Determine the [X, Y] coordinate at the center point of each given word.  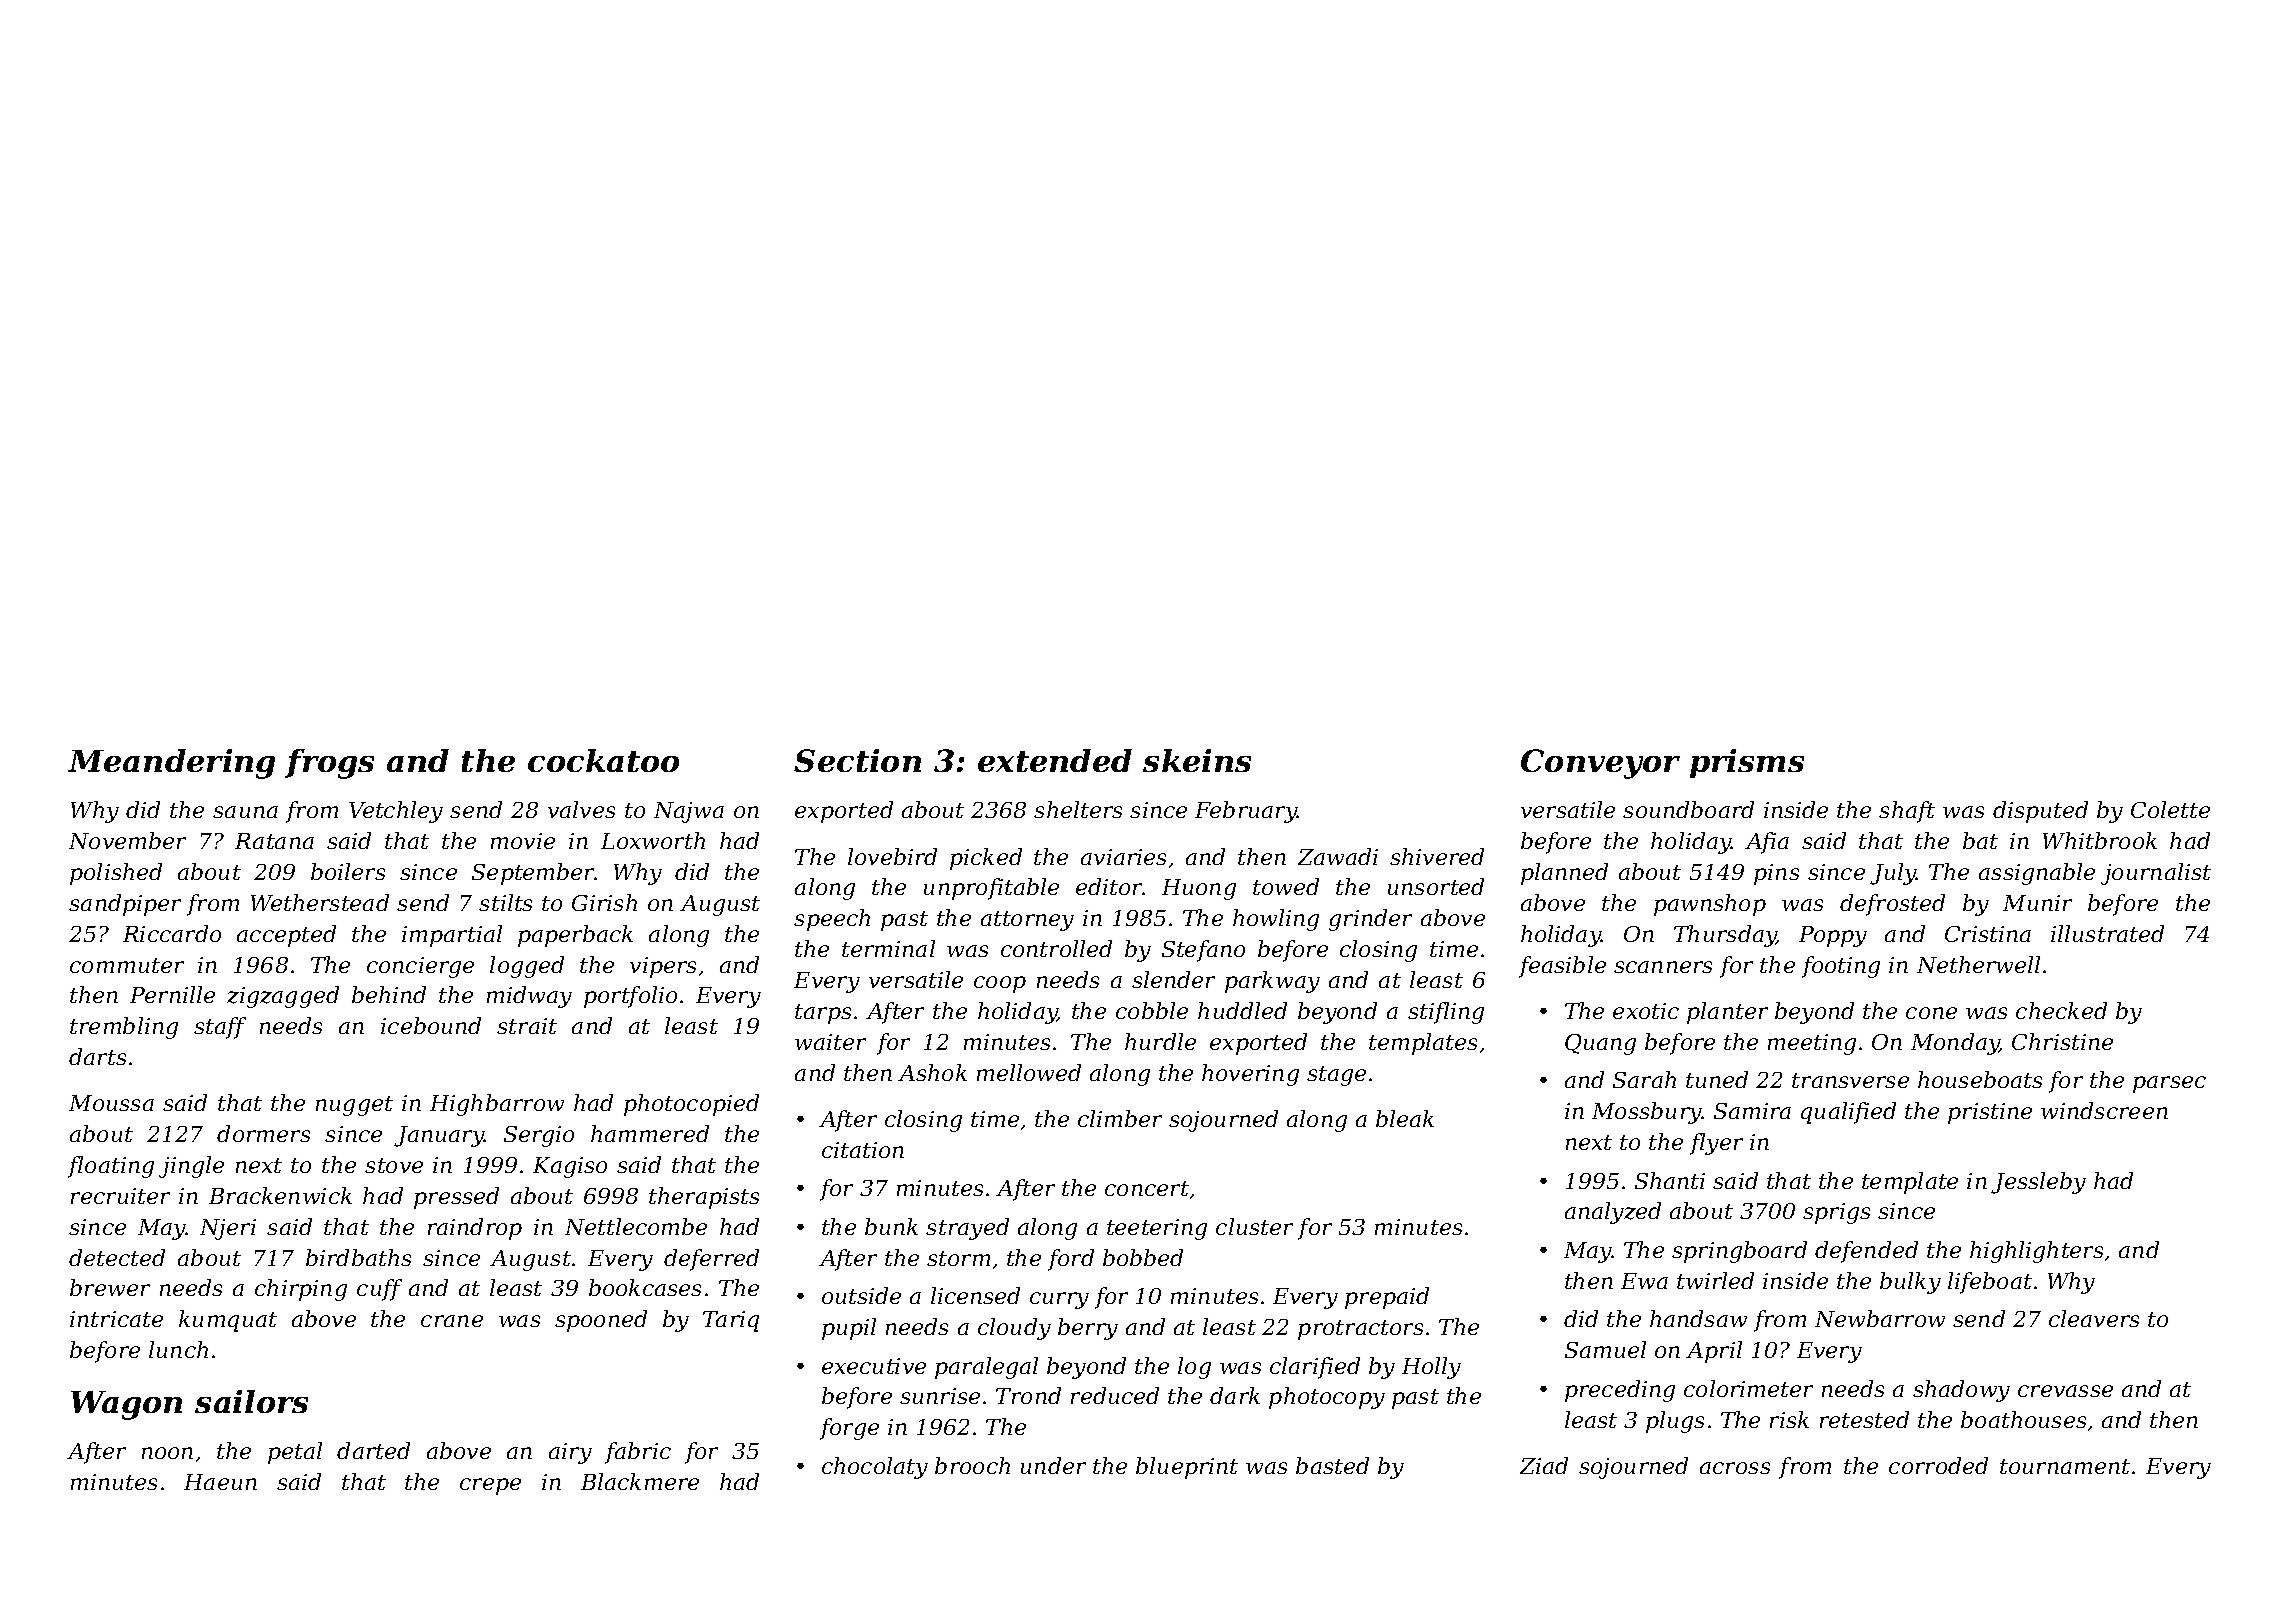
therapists [704, 1198]
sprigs [1836, 1213]
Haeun [220, 1482]
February [1246, 812]
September [533, 874]
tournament [2065, 1466]
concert [1147, 1188]
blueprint [1187, 1468]
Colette [2170, 809]
